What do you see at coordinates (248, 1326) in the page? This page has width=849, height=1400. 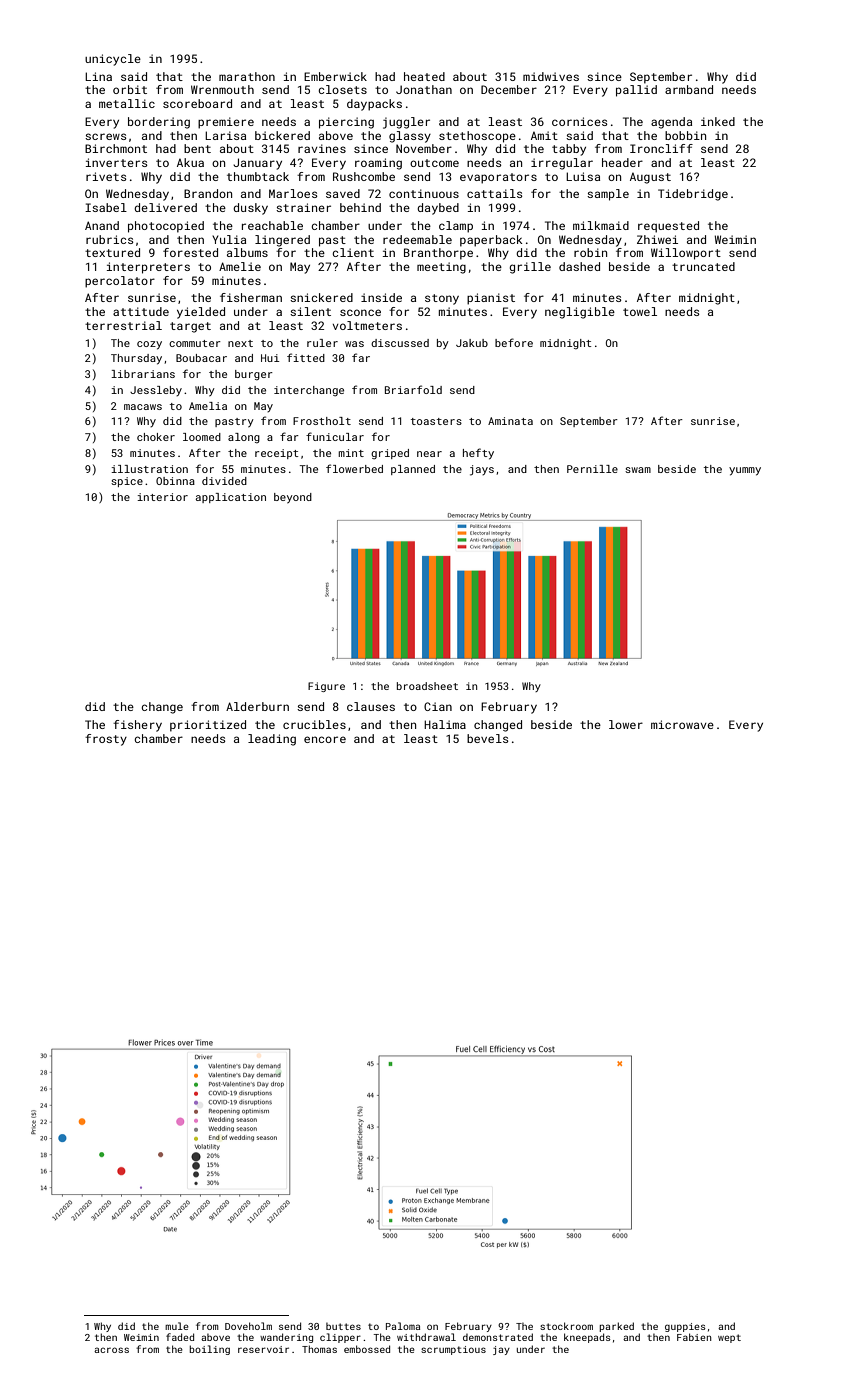 I see `Doveholm` at bounding box center [248, 1326].
